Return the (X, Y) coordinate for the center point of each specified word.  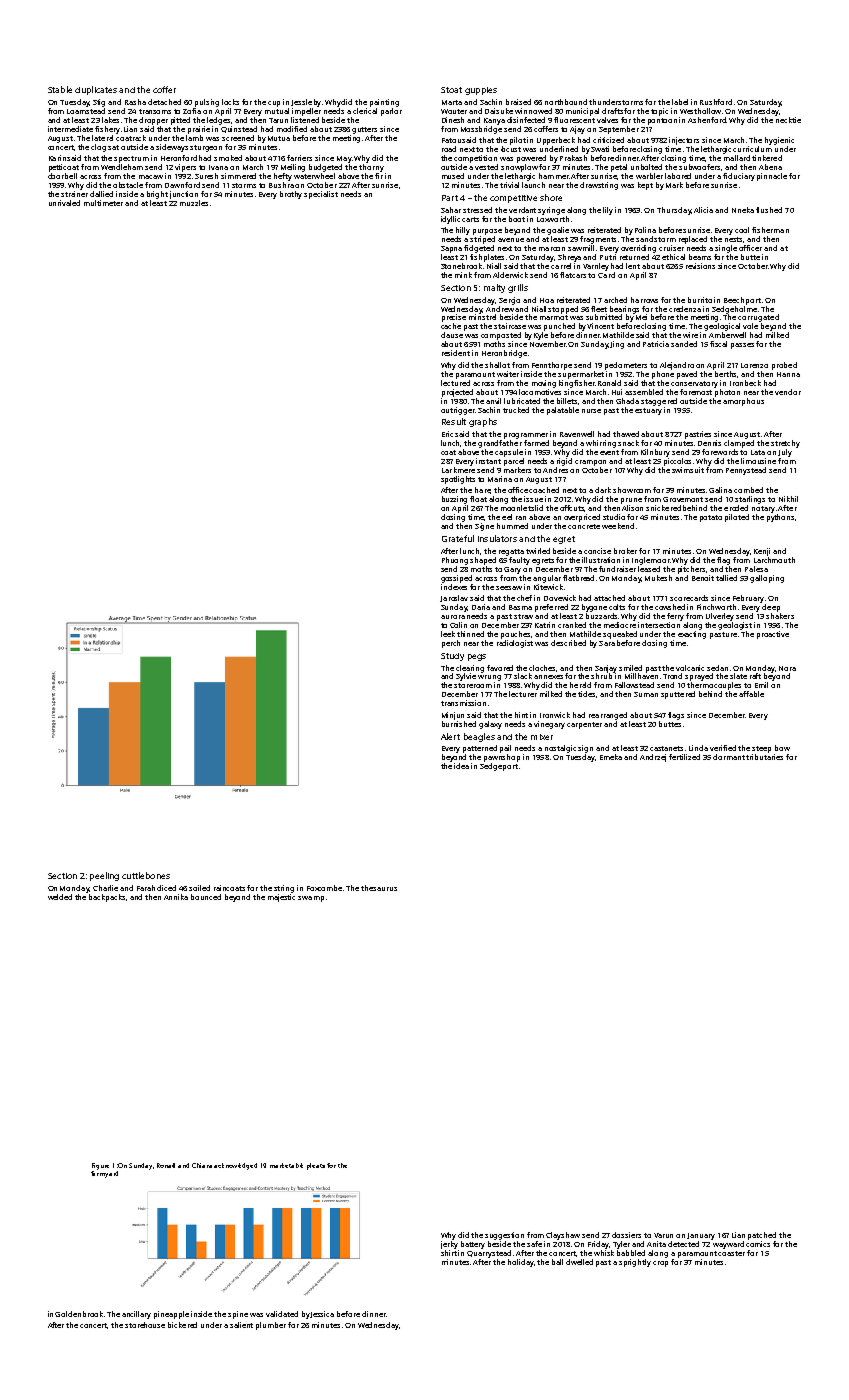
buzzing (454, 500)
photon (727, 393)
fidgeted (479, 249)
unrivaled (64, 203)
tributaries (764, 757)
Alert (450, 736)
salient (241, 1325)
